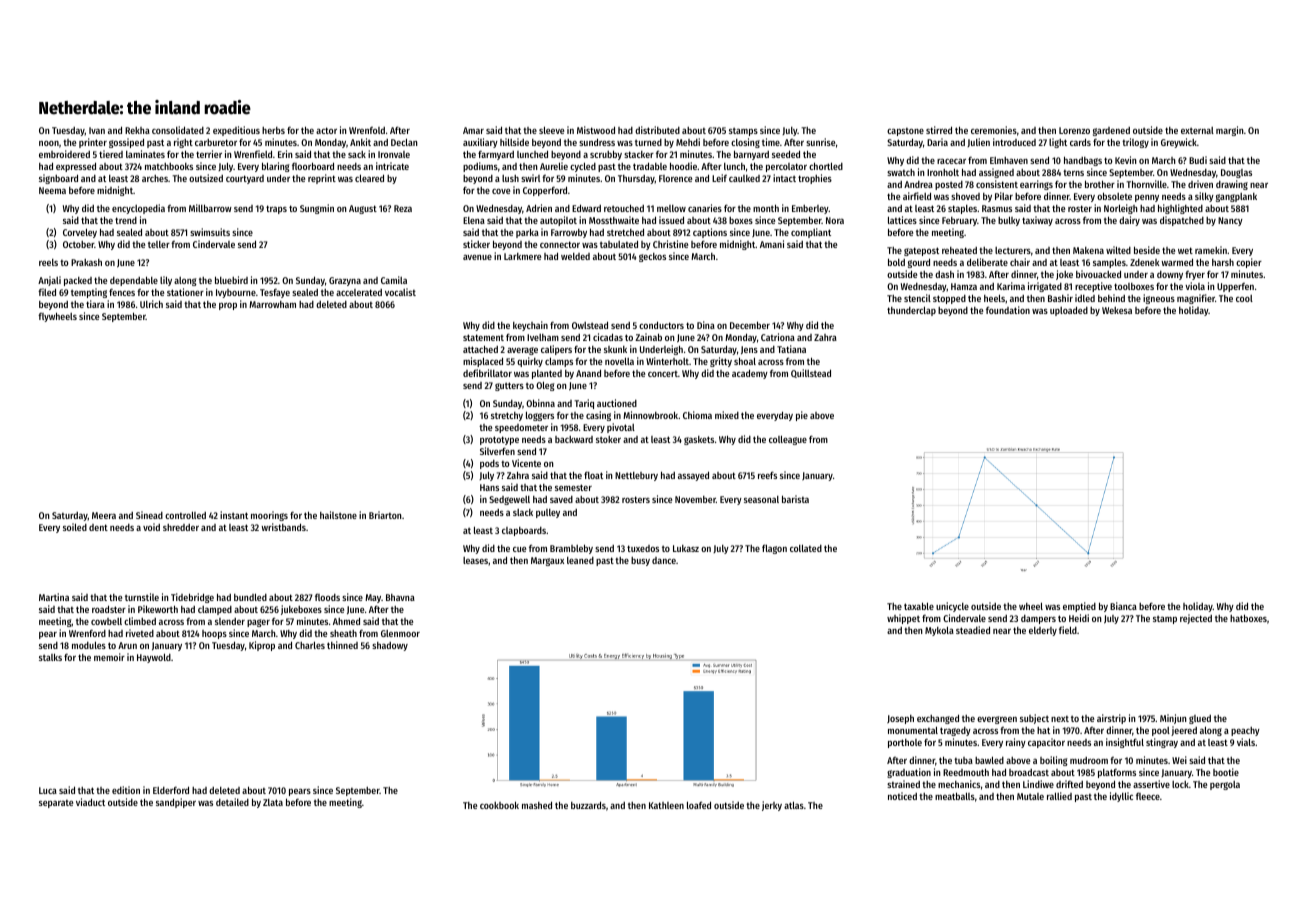  I want to click on Bianca, so click(1123, 606).
